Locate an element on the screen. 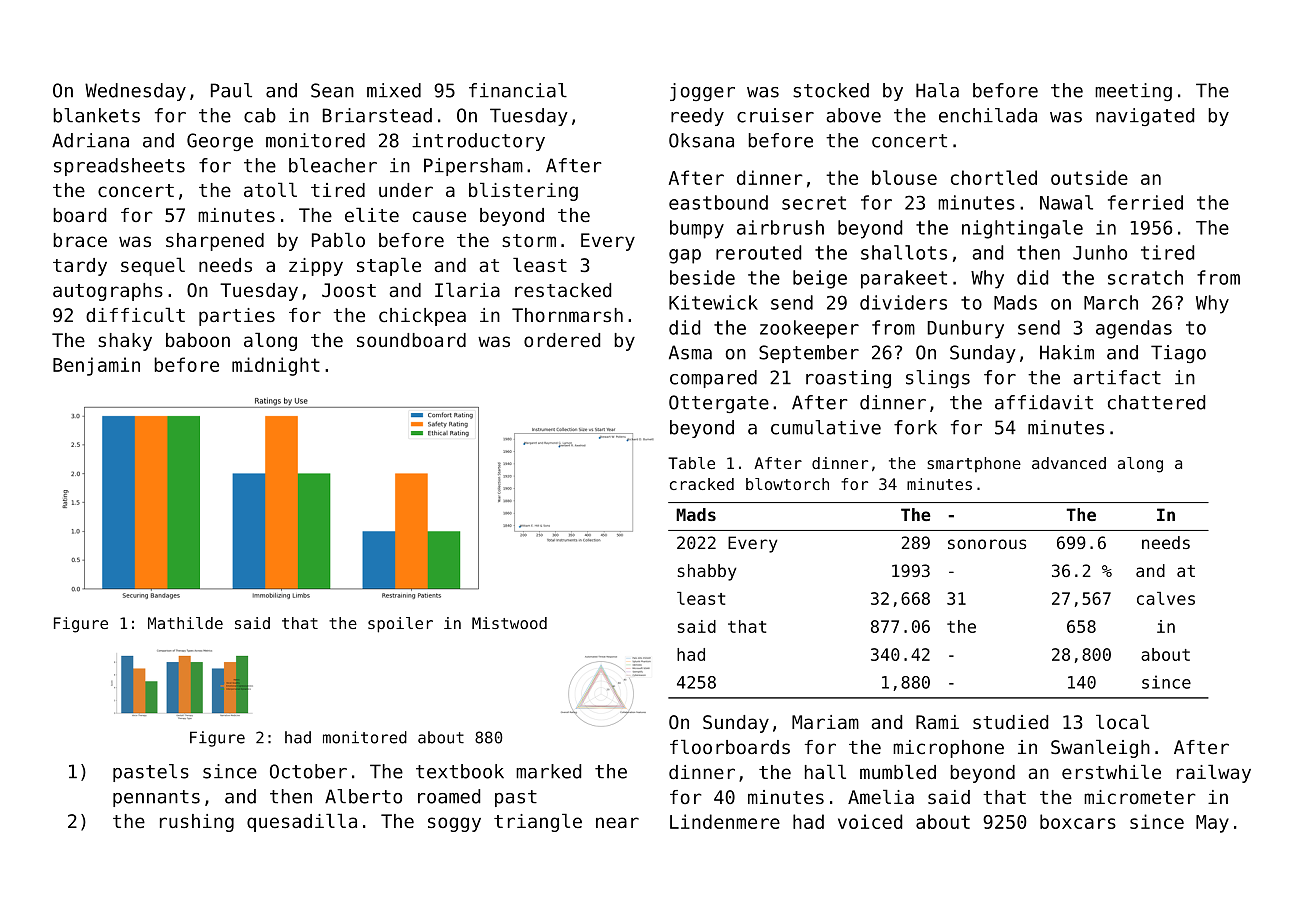 The height and width of the screenshot is (924, 1308). rushing is located at coordinates (197, 823).
